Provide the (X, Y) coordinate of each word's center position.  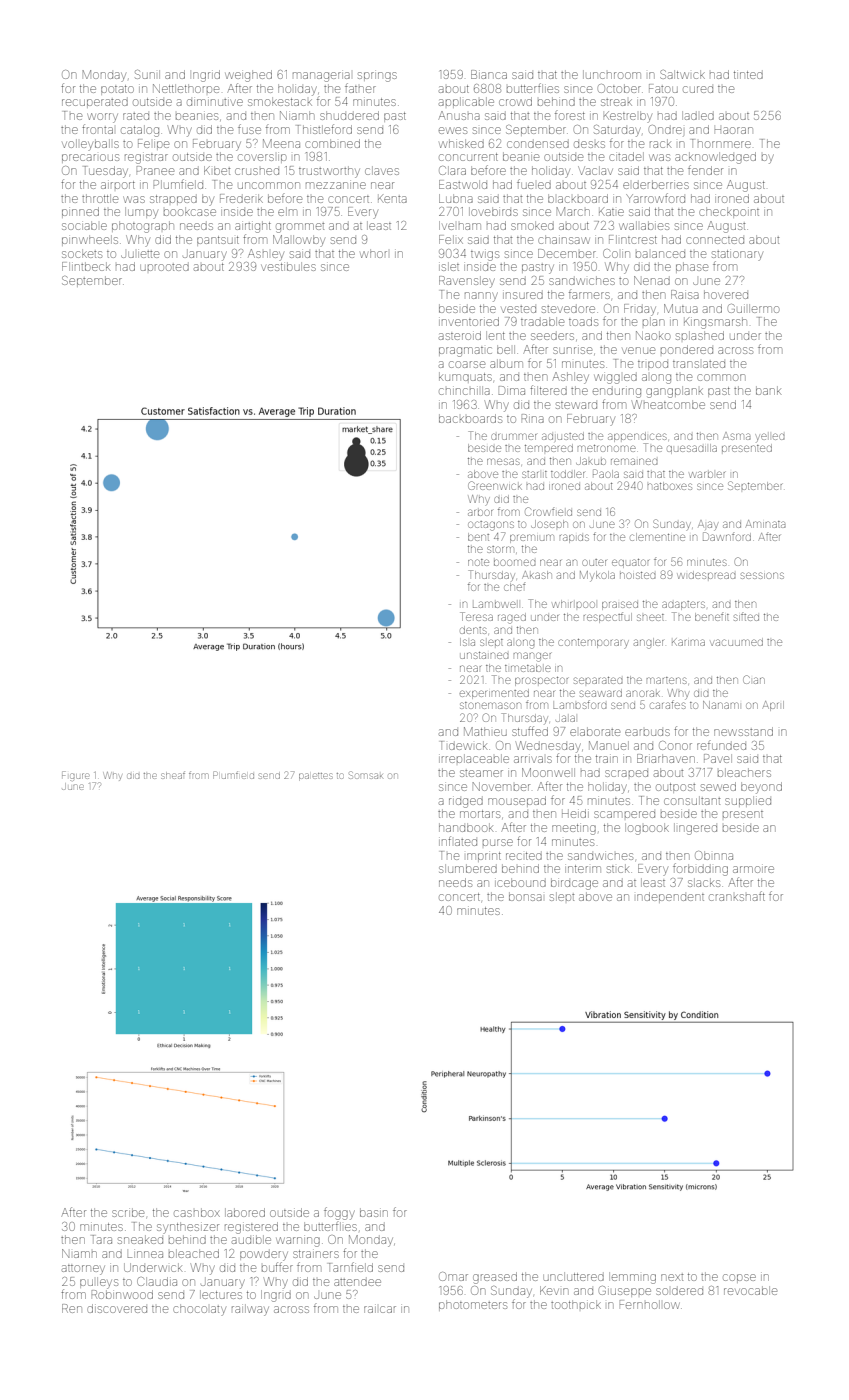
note (478, 562)
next (672, 1277)
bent (478, 537)
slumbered (468, 868)
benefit (712, 616)
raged (512, 618)
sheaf (173, 775)
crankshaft (737, 896)
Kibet (217, 170)
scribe (128, 1212)
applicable (466, 102)
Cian (754, 679)
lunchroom (612, 74)
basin (374, 1212)
